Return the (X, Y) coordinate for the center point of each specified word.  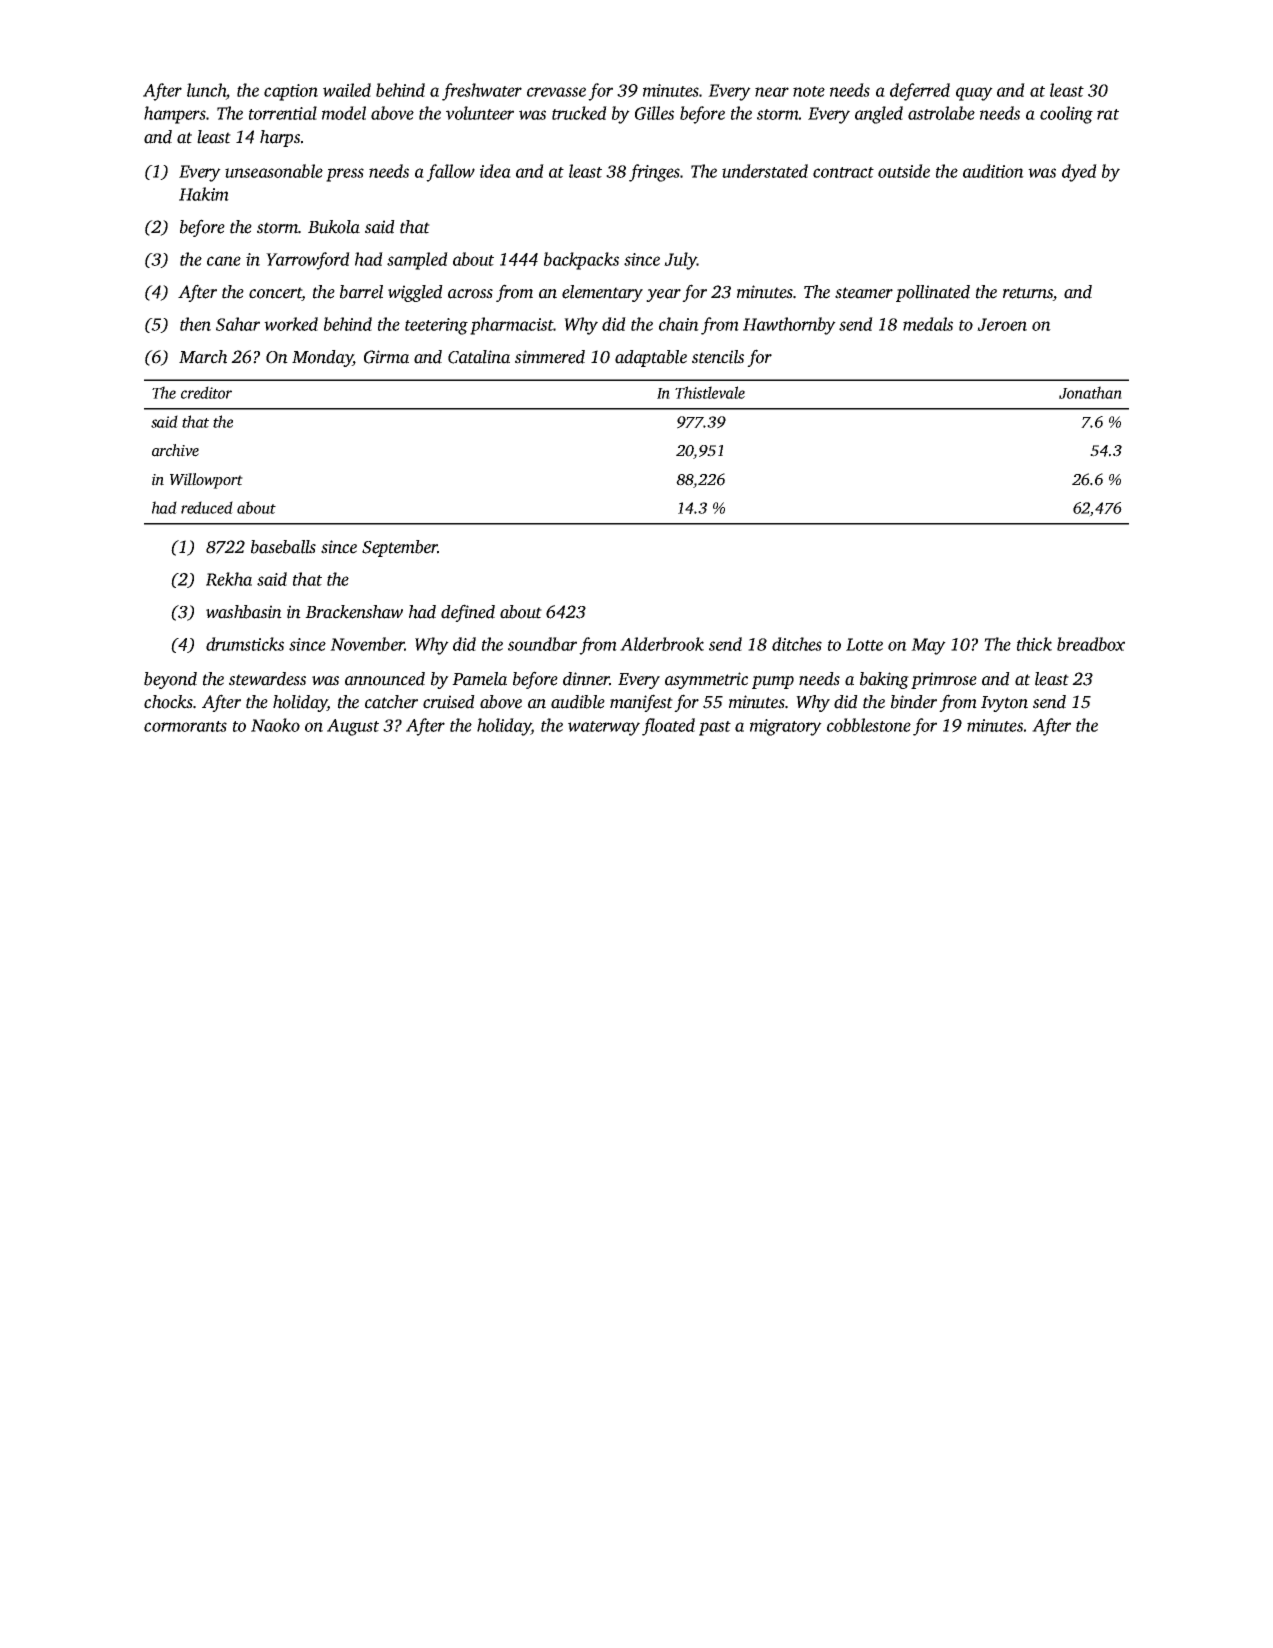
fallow (450, 173)
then (195, 324)
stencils (718, 357)
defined (468, 613)
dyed (1079, 173)
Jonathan (1090, 392)
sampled (417, 261)
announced (385, 679)
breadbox (1091, 644)
